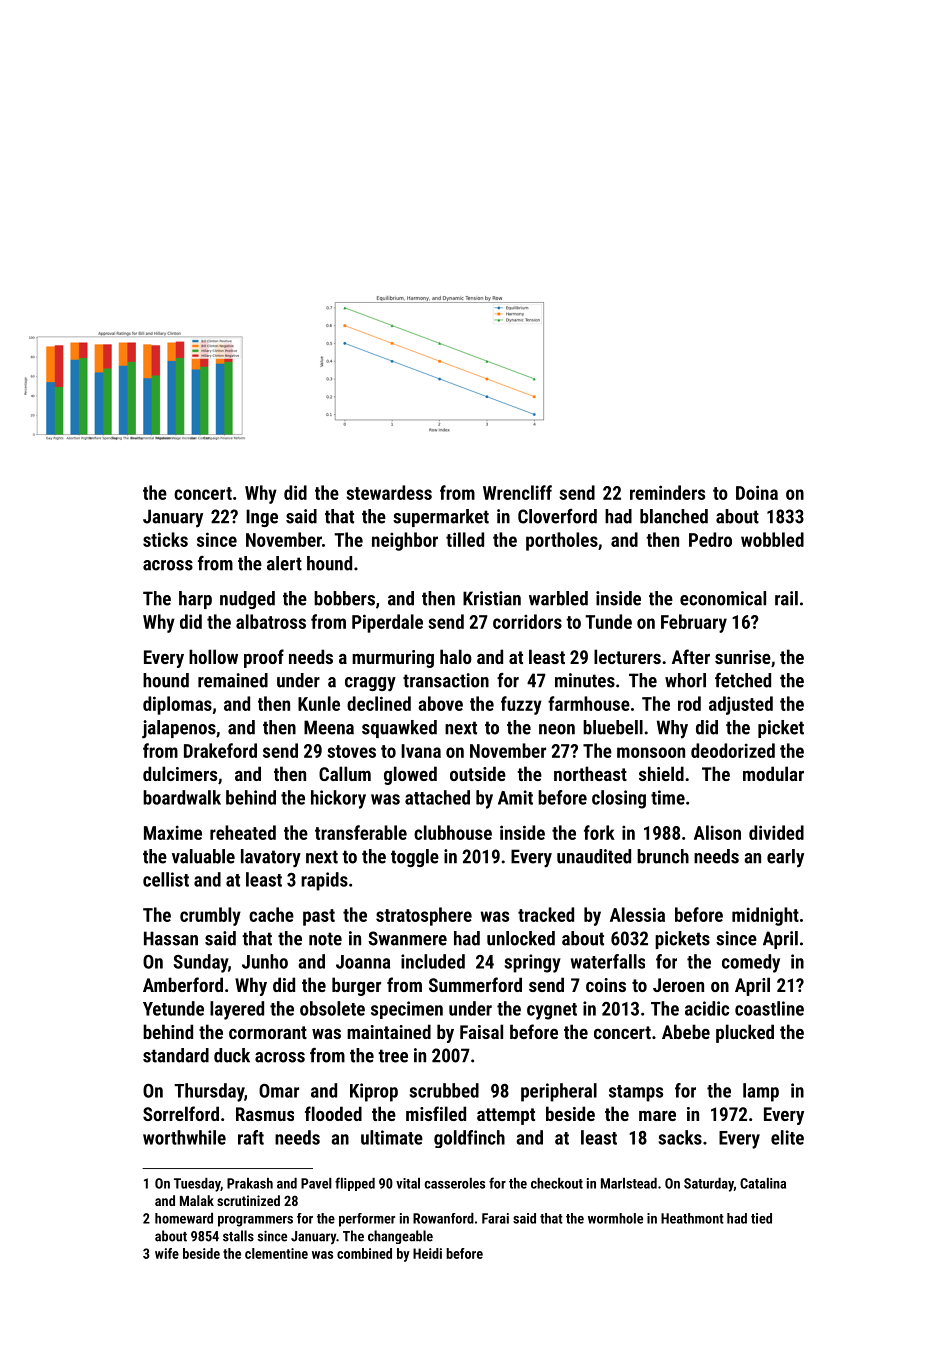 Image resolution: width=947 pixels, height=1372 pixels. Describe the element at coordinates (265, 961) in the image. I see `Junho` at that location.
